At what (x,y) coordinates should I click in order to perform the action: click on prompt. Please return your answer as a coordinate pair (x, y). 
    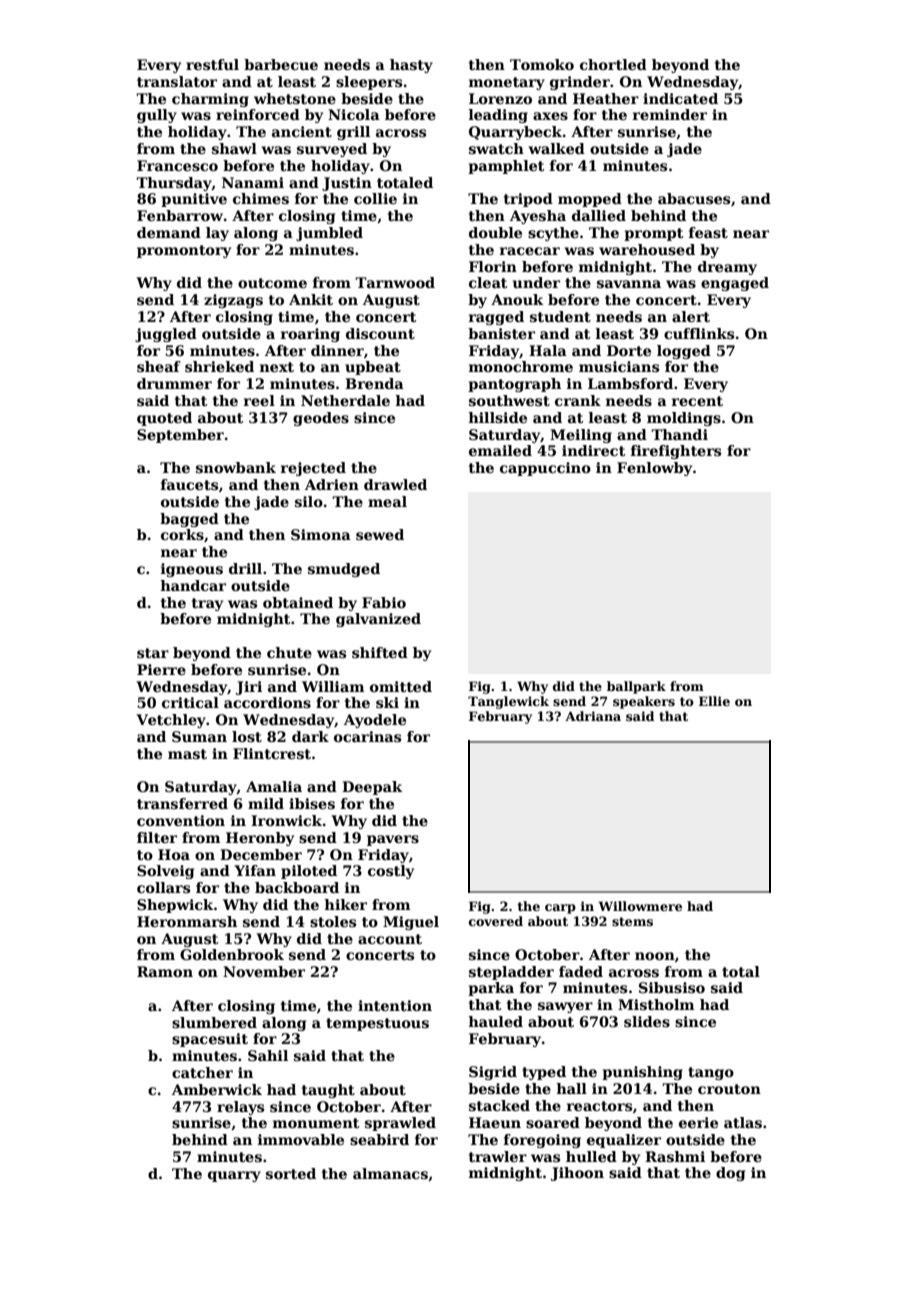
    Looking at the image, I should click on (654, 234).
